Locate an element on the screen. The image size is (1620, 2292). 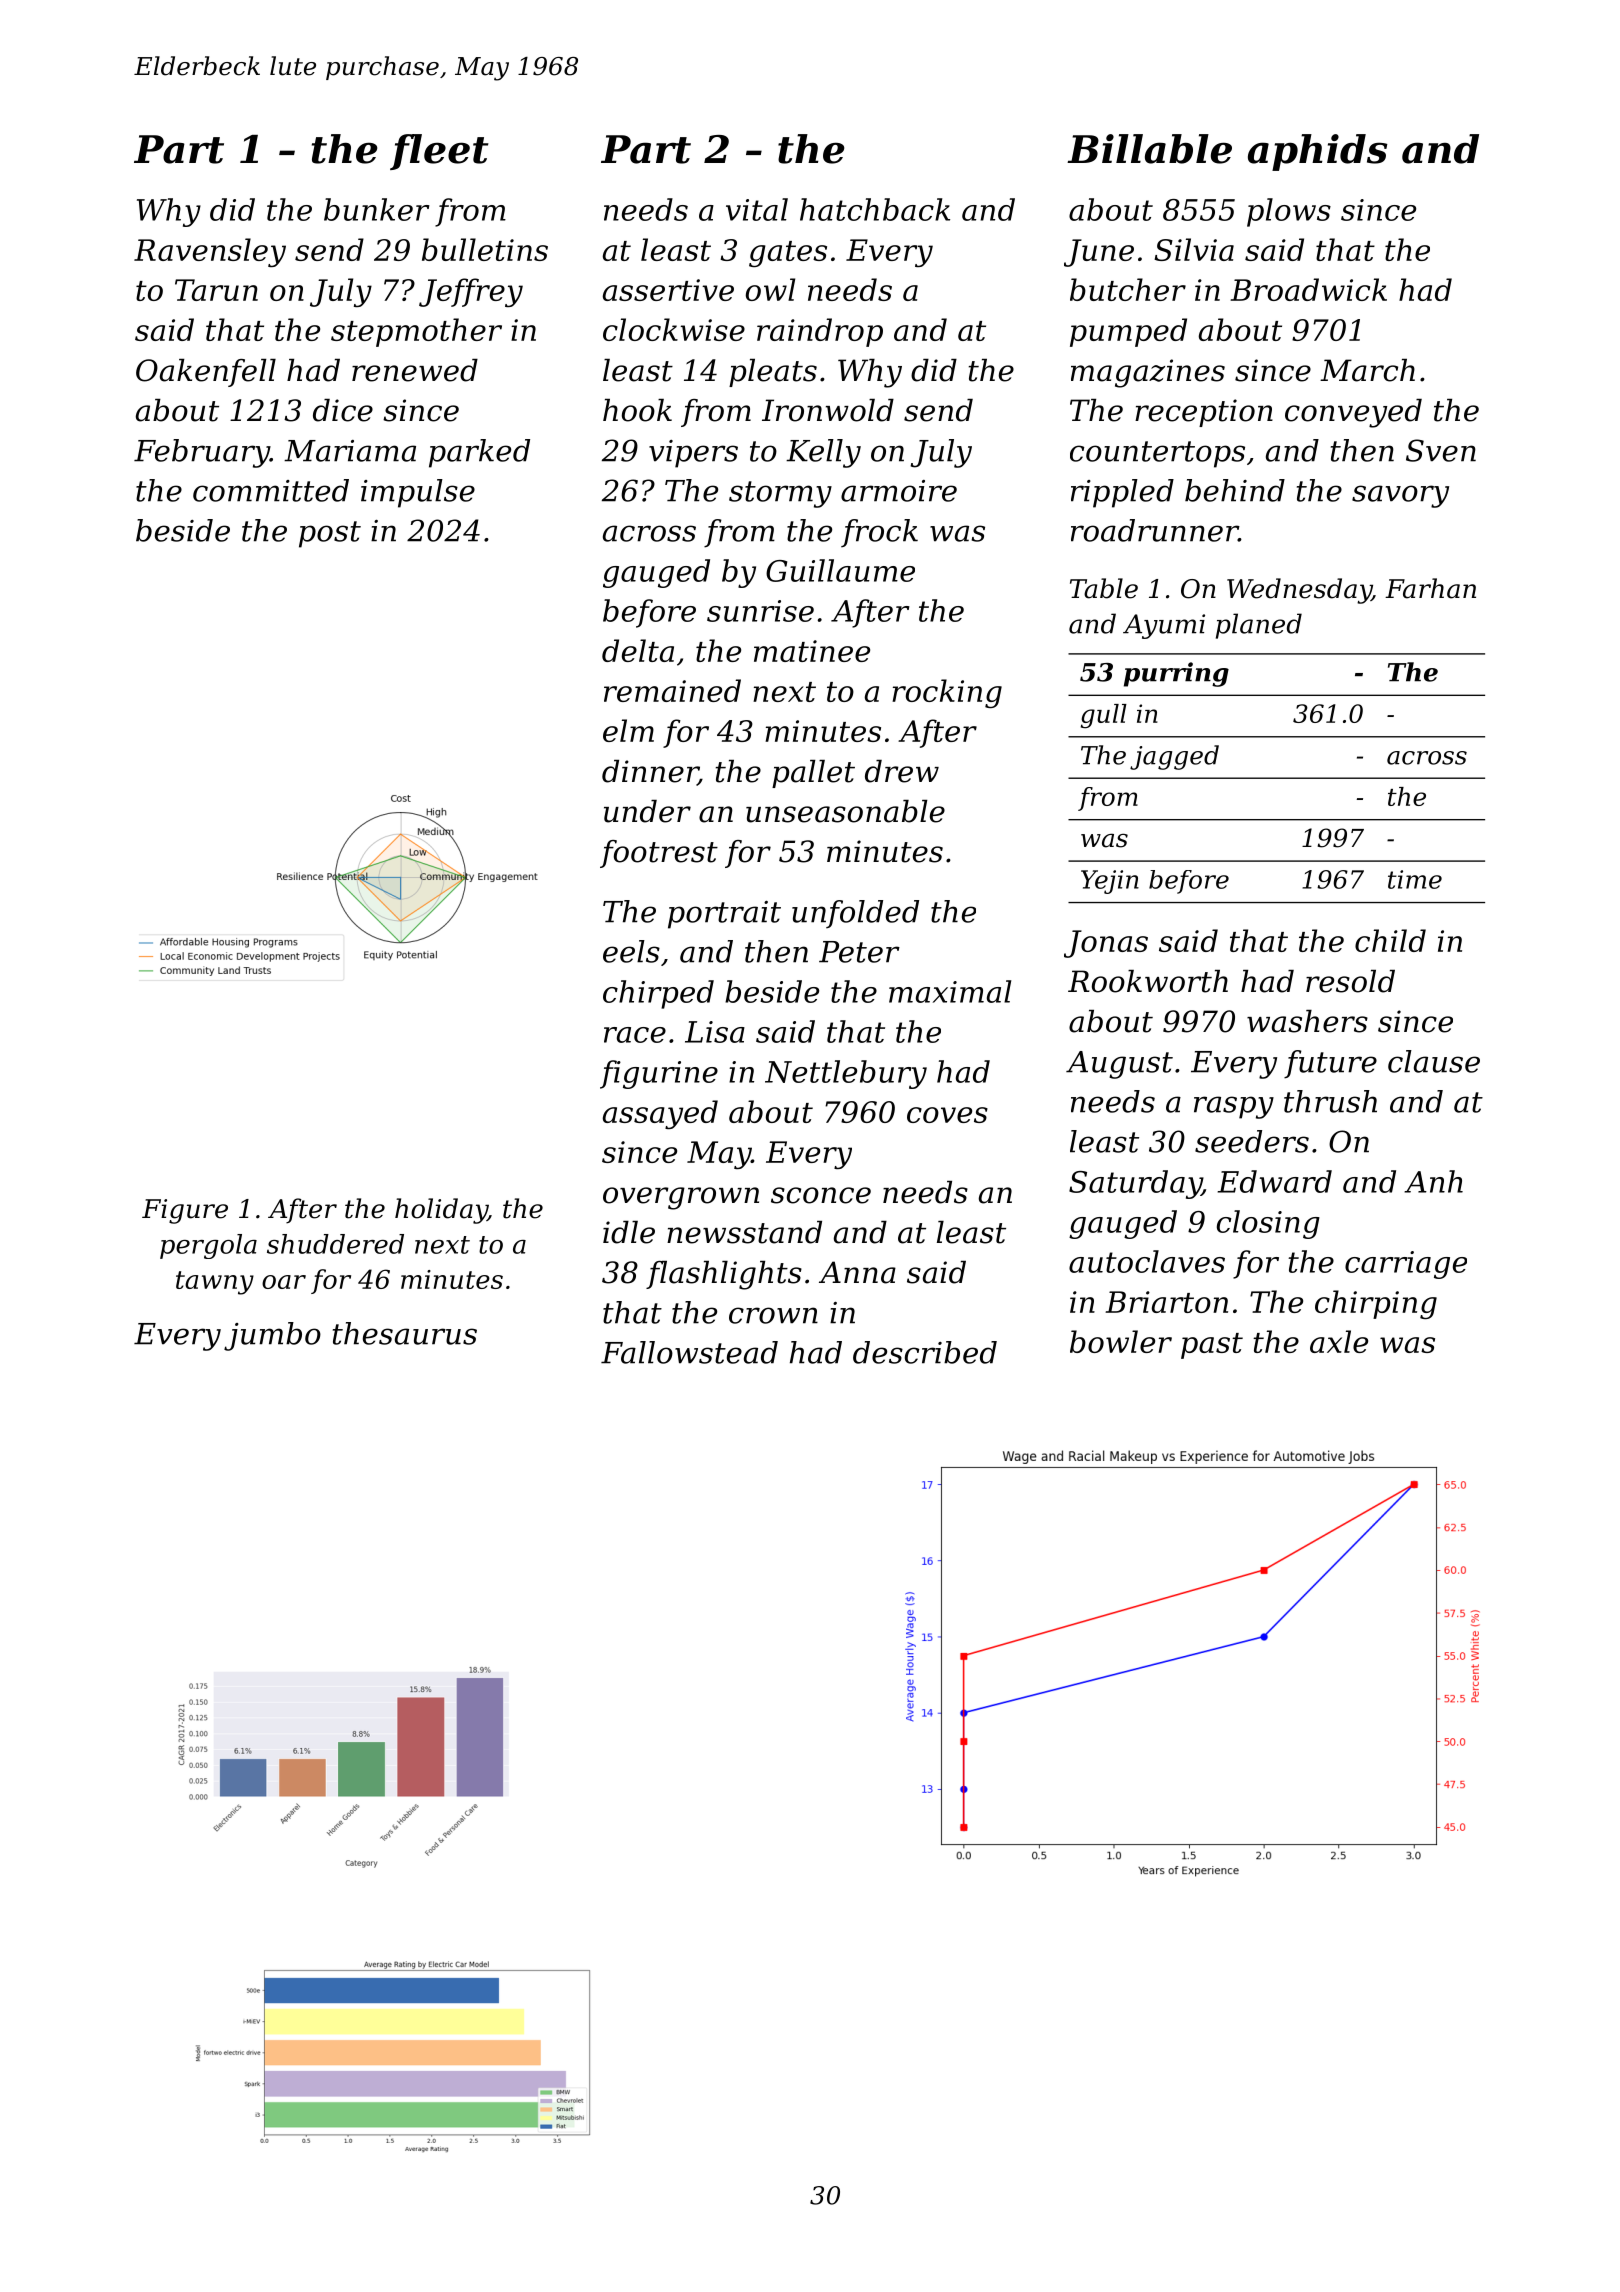
plows is located at coordinates (1289, 212).
